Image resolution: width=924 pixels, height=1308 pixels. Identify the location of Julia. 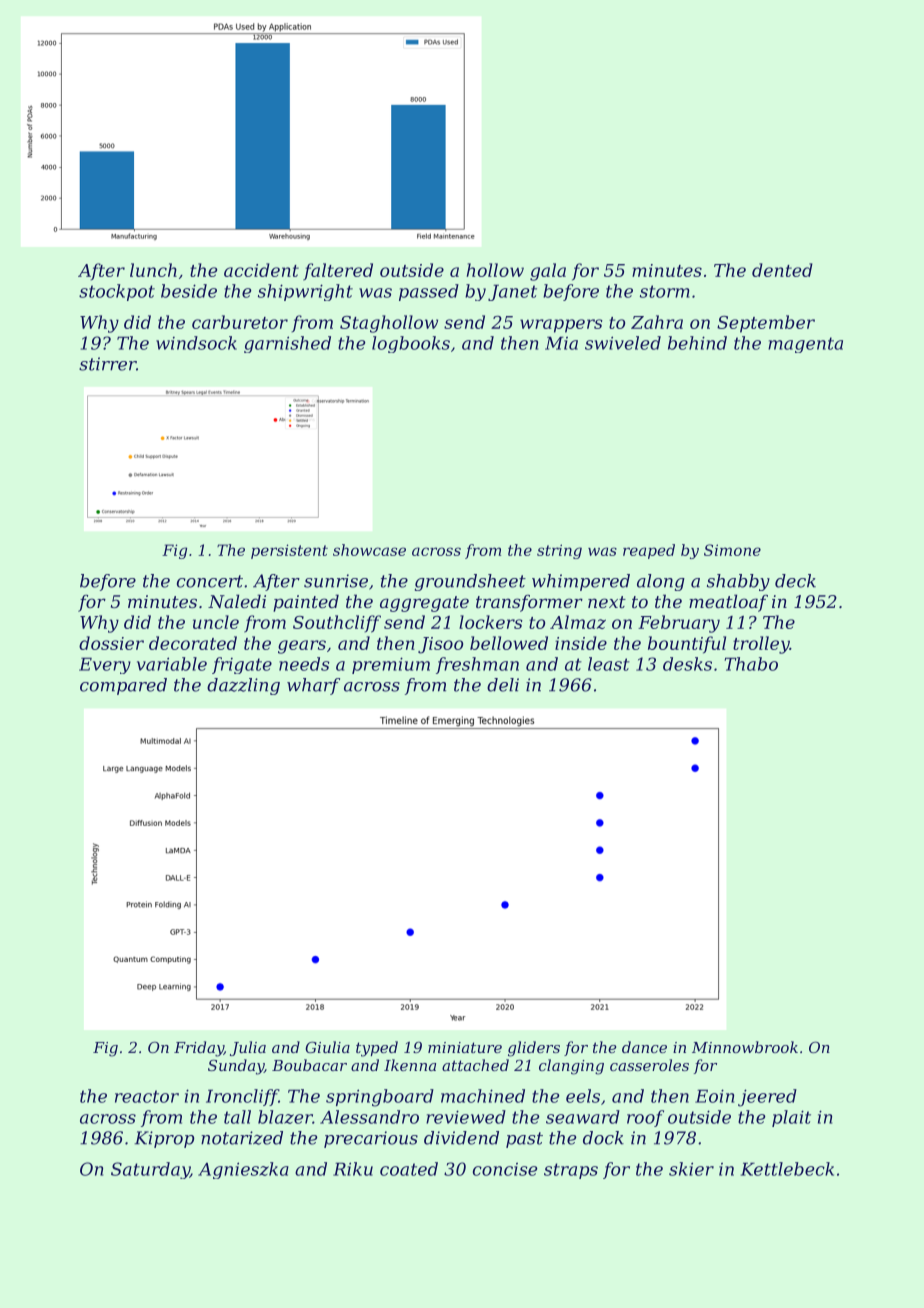
(248, 1048).
